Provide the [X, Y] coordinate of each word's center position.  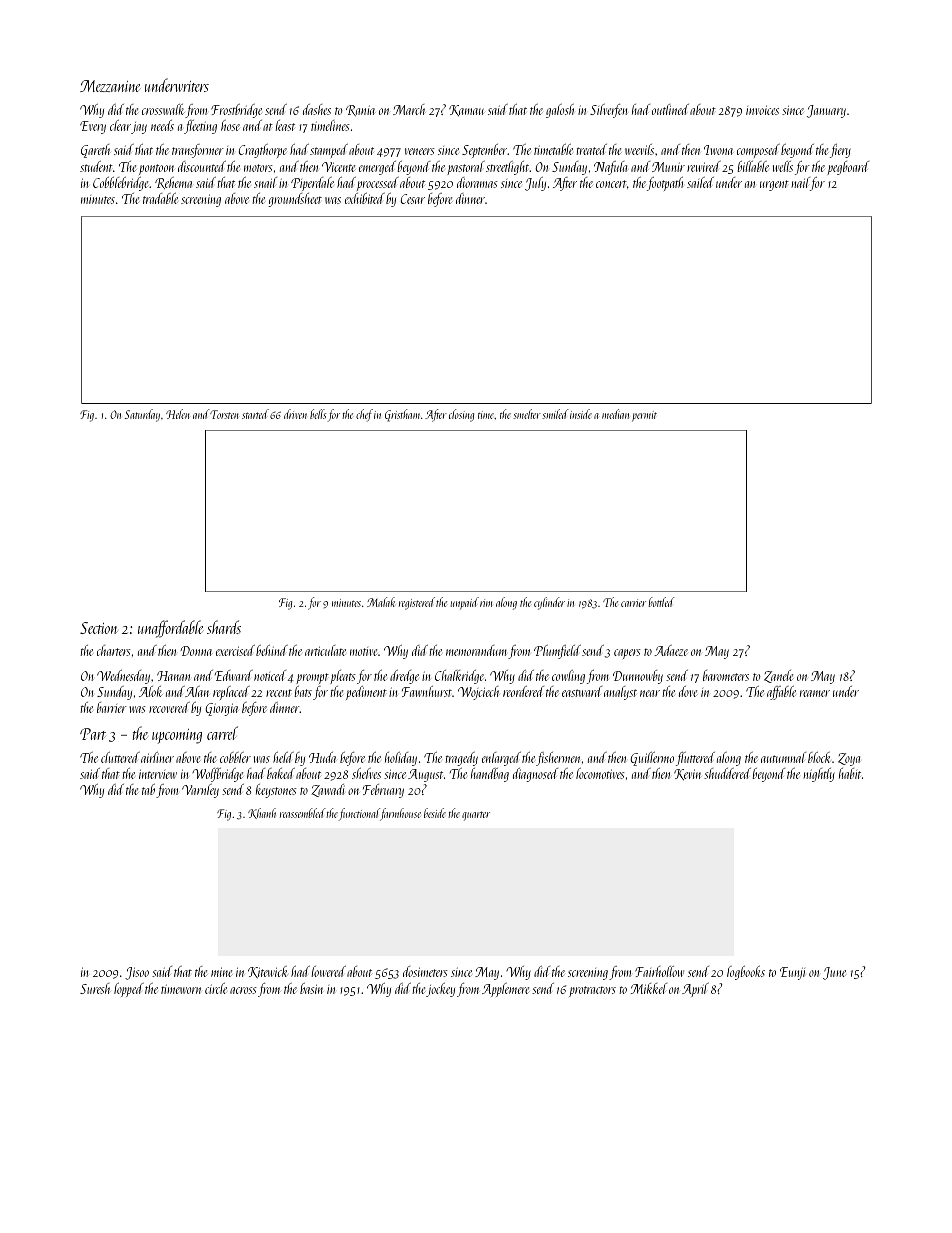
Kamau [466, 110]
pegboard [848, 168]
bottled [661, 602]
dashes [317, 109]
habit [850, 773]
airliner [157, 757]
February [383, 791]
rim [486, 603]
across [243, 990]
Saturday [142, 415]
